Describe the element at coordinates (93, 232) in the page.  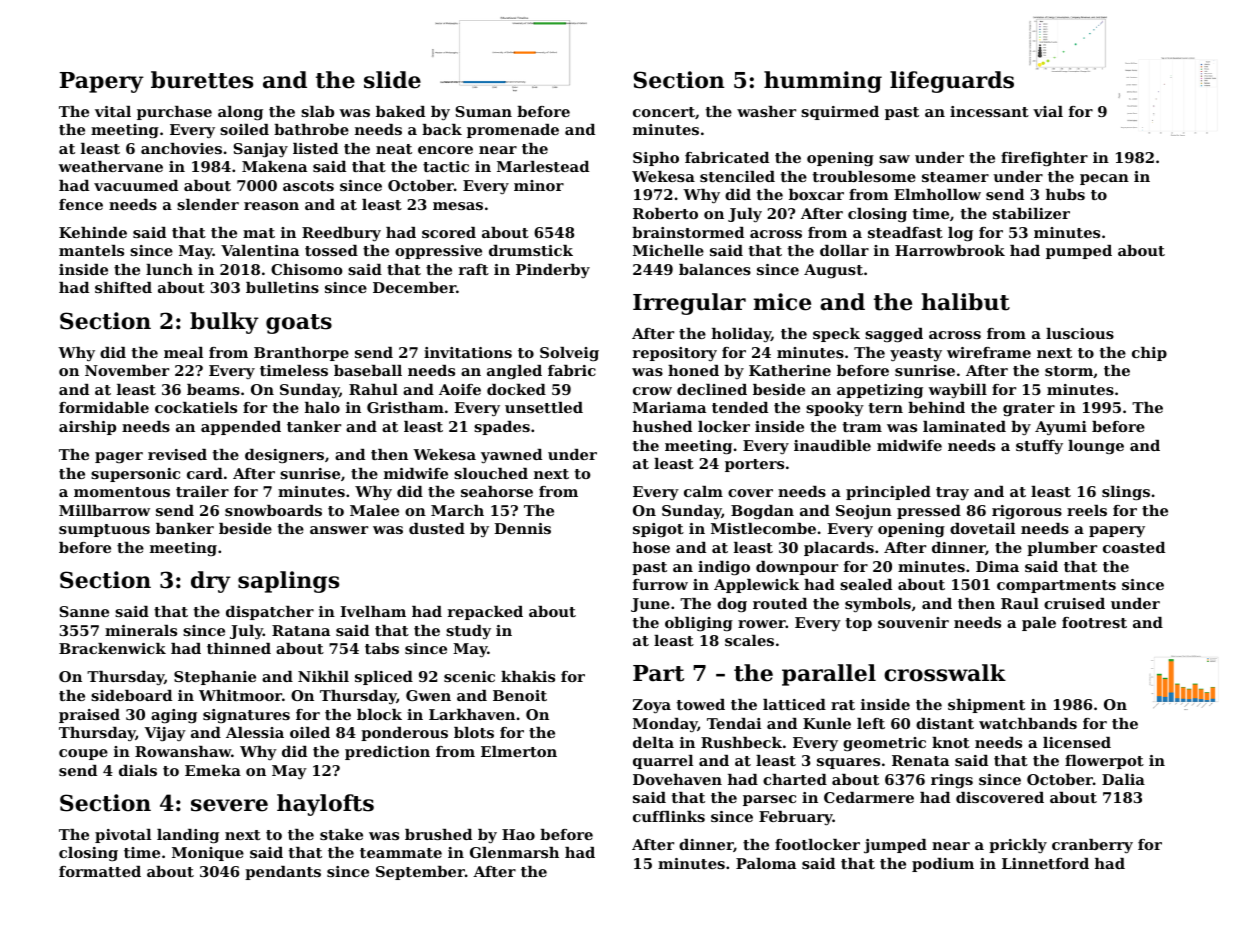
I see `Kehinde` at that location.
